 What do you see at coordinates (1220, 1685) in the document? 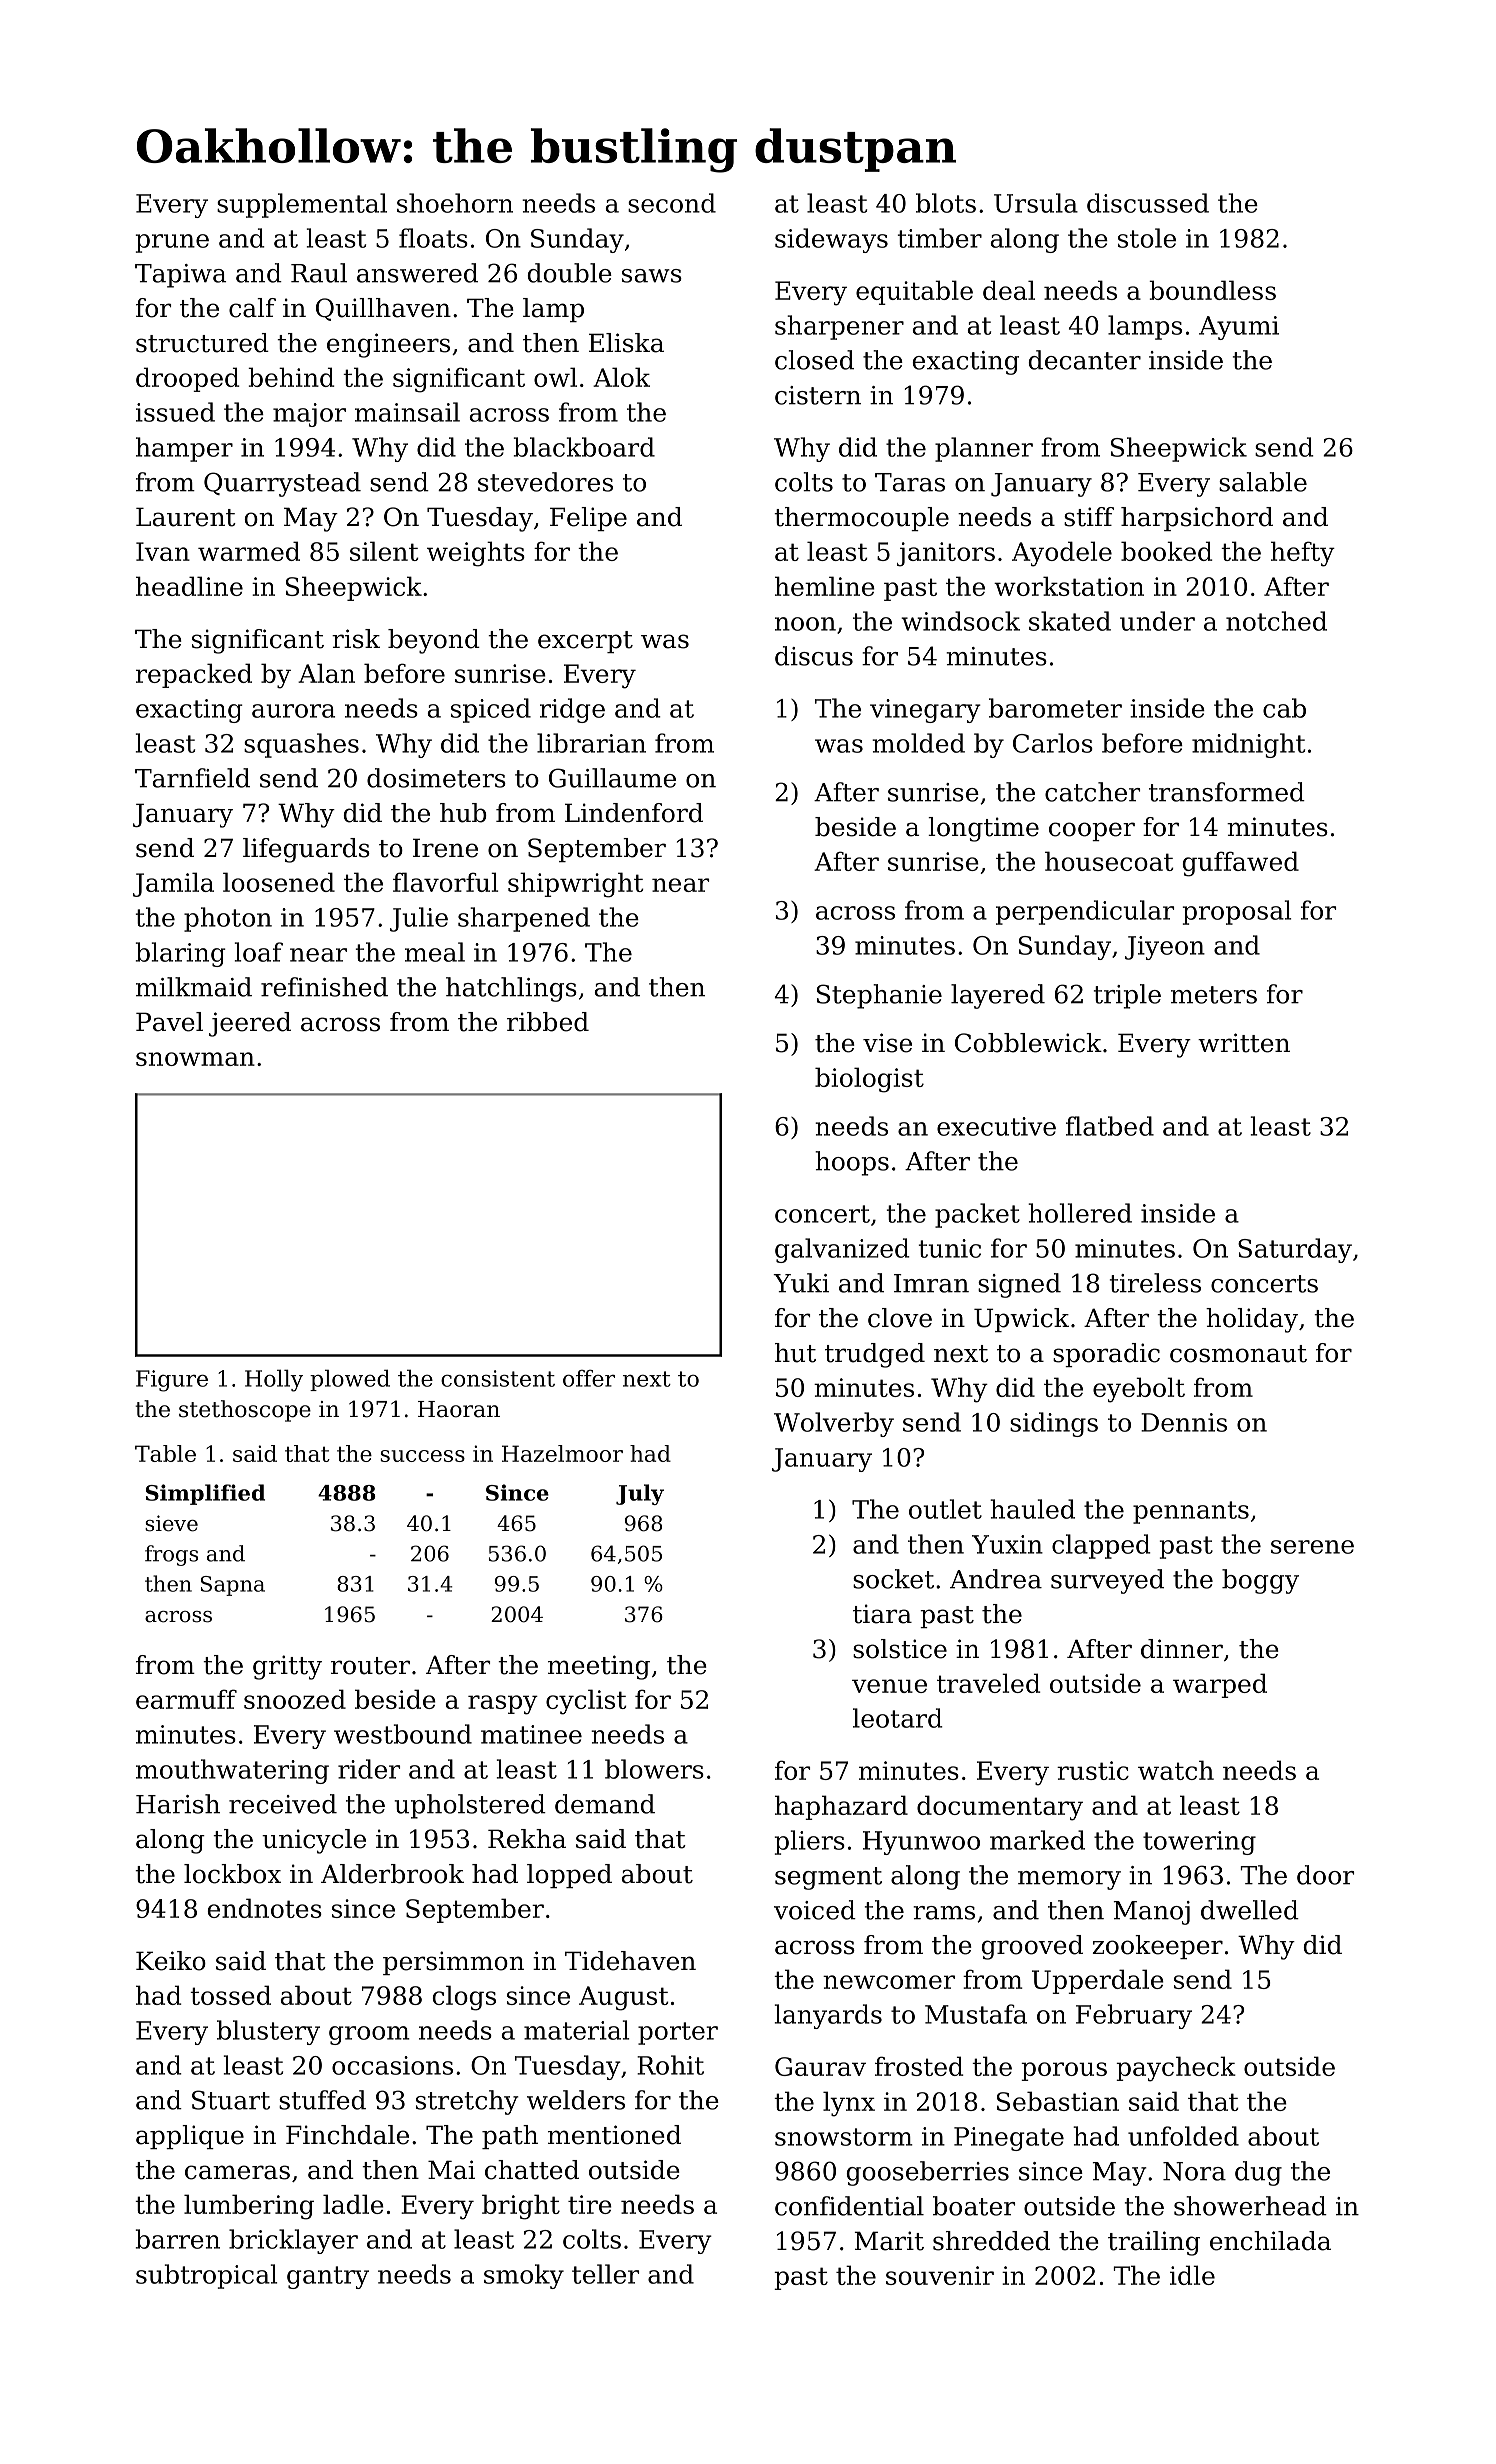
I see `warped` at bounding box center [1220, 1685].
